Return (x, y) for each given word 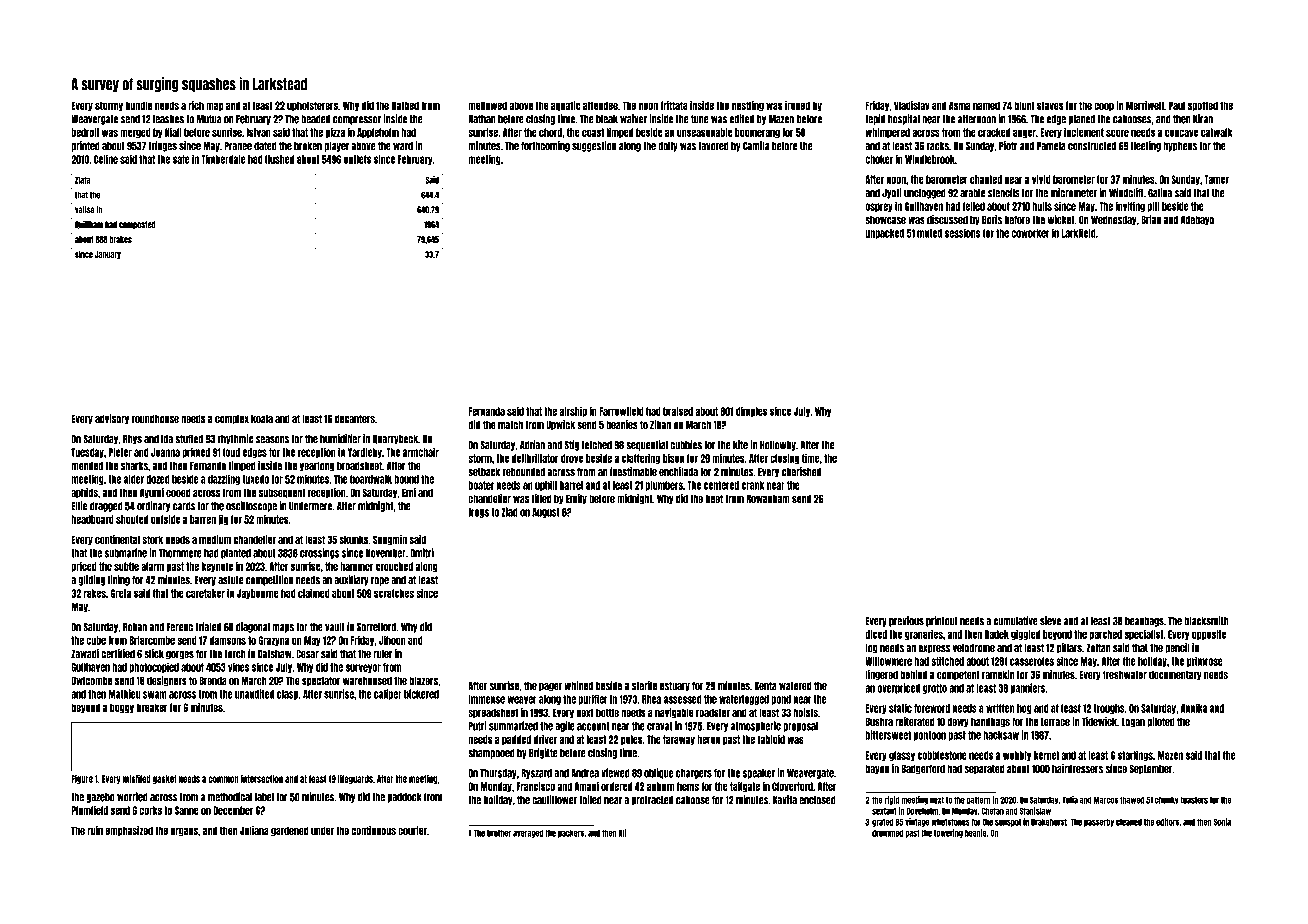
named (986, 105)
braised (678, 411)
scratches (394, 593)
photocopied (154, 667)
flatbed (405, 105)
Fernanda (486, 411)
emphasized (129, 831)
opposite (1209, 634)
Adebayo (1197, 220)
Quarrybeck (395, 440)
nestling (748, 106)
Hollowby (778, 446)
